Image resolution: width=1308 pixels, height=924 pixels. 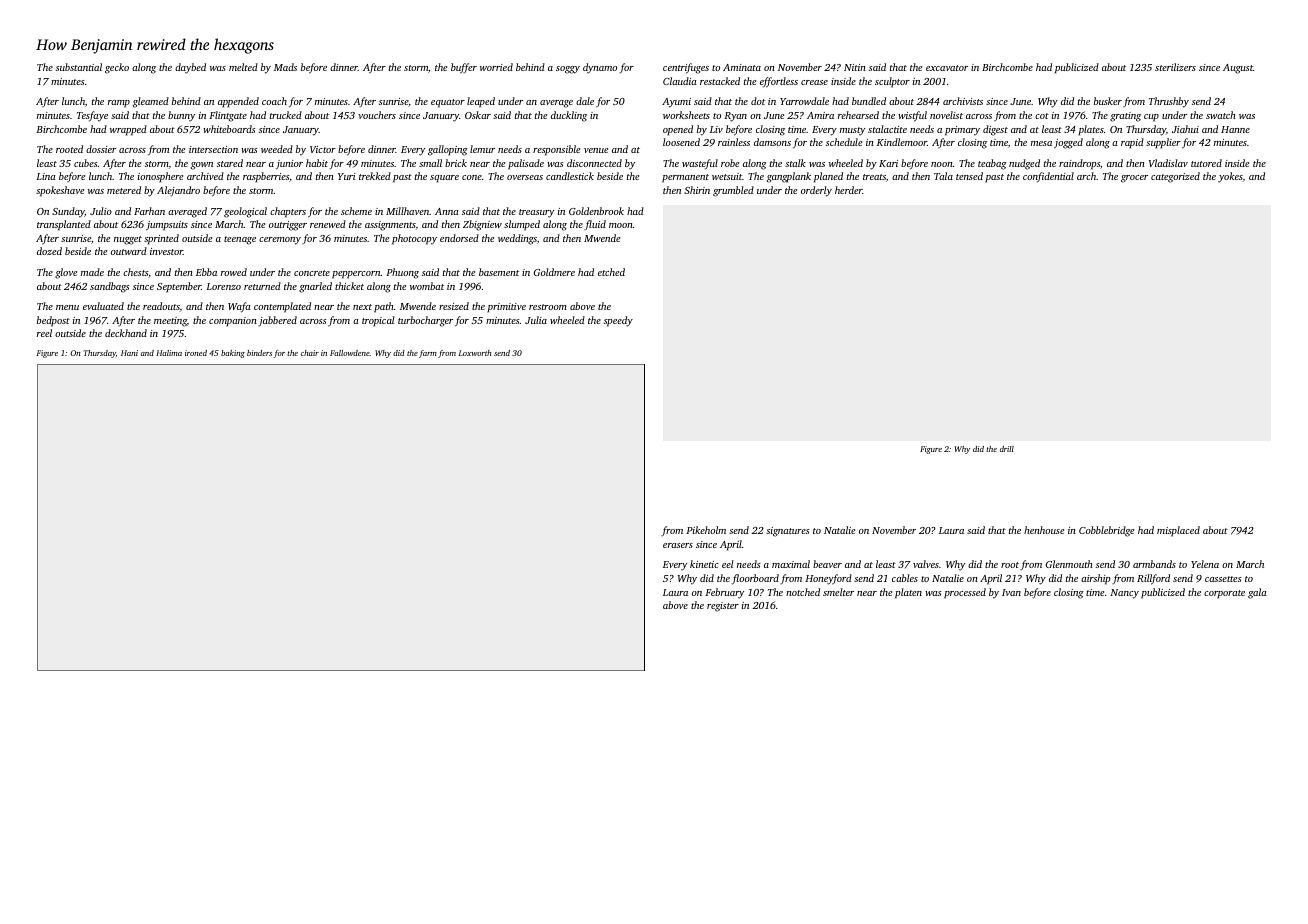 What do you see at coordinates (742, 67) in the screenshot?
I see `Aminata` at bounding box center [742, 67].
